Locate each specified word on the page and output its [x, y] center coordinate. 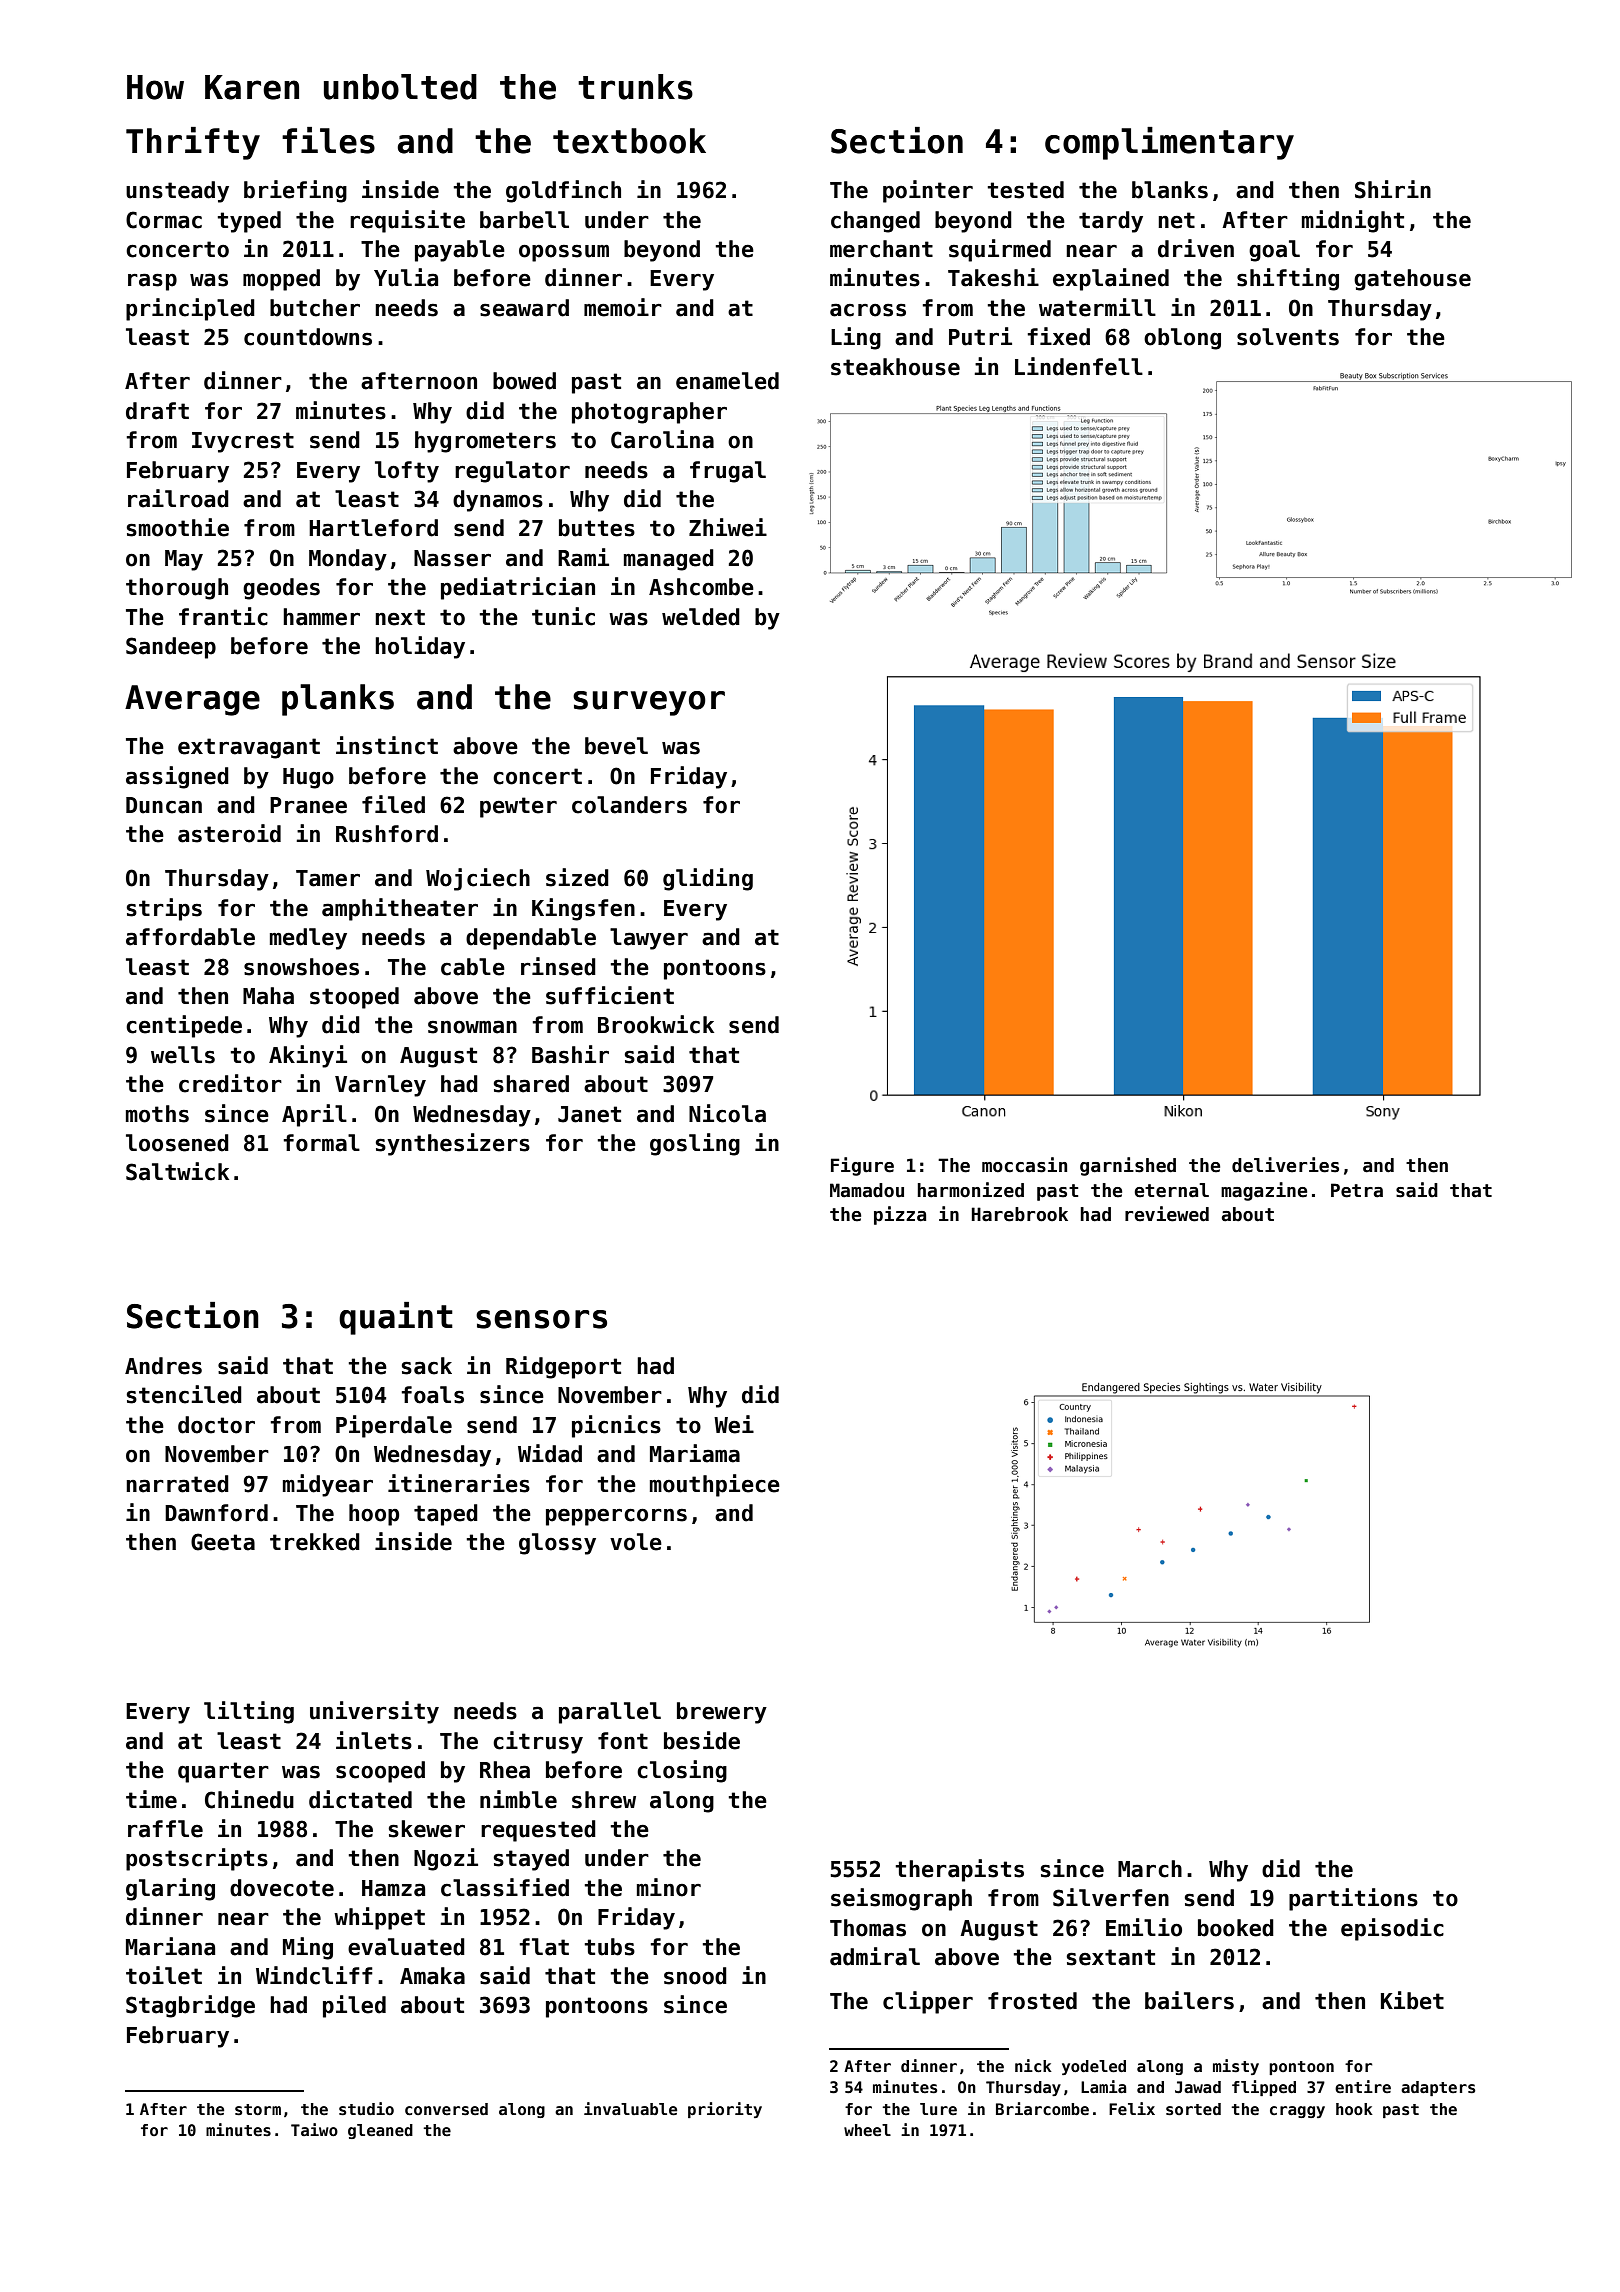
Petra [1357, 1190]
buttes [597, 528]
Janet [589, 1114]
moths [157, 1114]
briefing [295, 191]
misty [1236, 2067]
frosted [1032, 2001]
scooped [380, 1772]
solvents [1288, 337]
